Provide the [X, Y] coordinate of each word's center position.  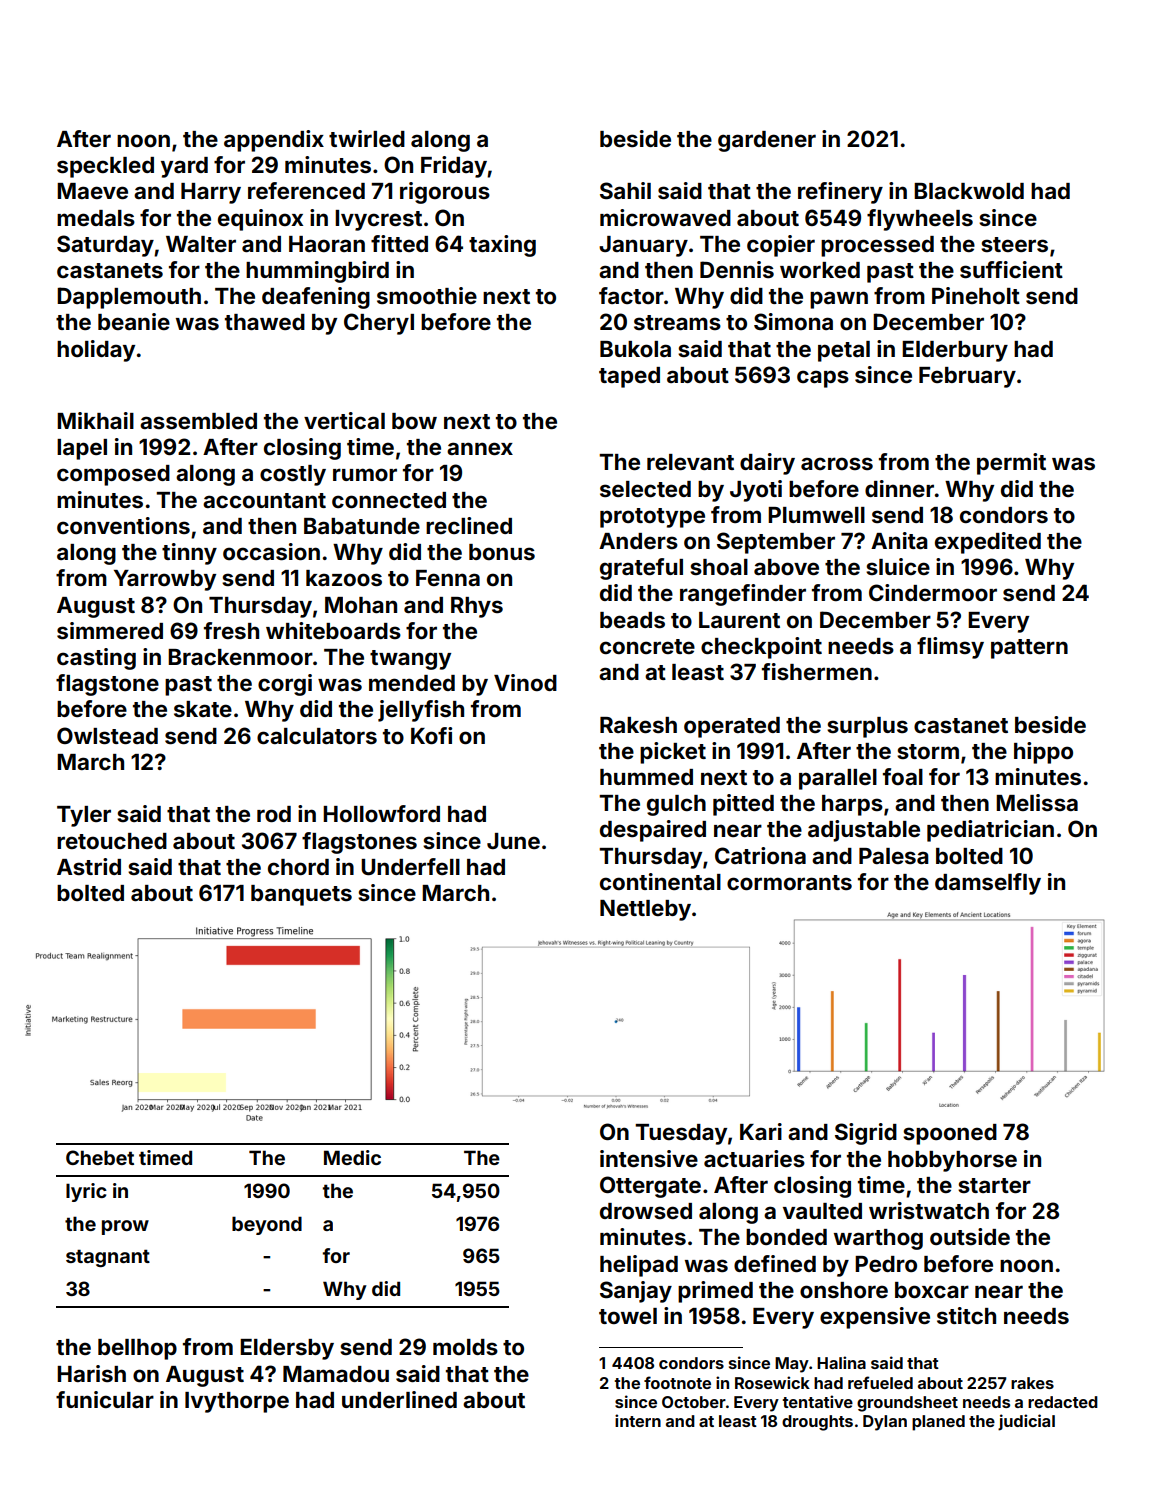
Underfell [410, 867]
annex [480, 448]
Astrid [89, 866]
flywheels [920, 220]
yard [184, 167]
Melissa [1037, 802]
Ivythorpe [237, 1402]
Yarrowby [165, 580]
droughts [817, 1423]
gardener [767, 141]
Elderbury [955, 351]
